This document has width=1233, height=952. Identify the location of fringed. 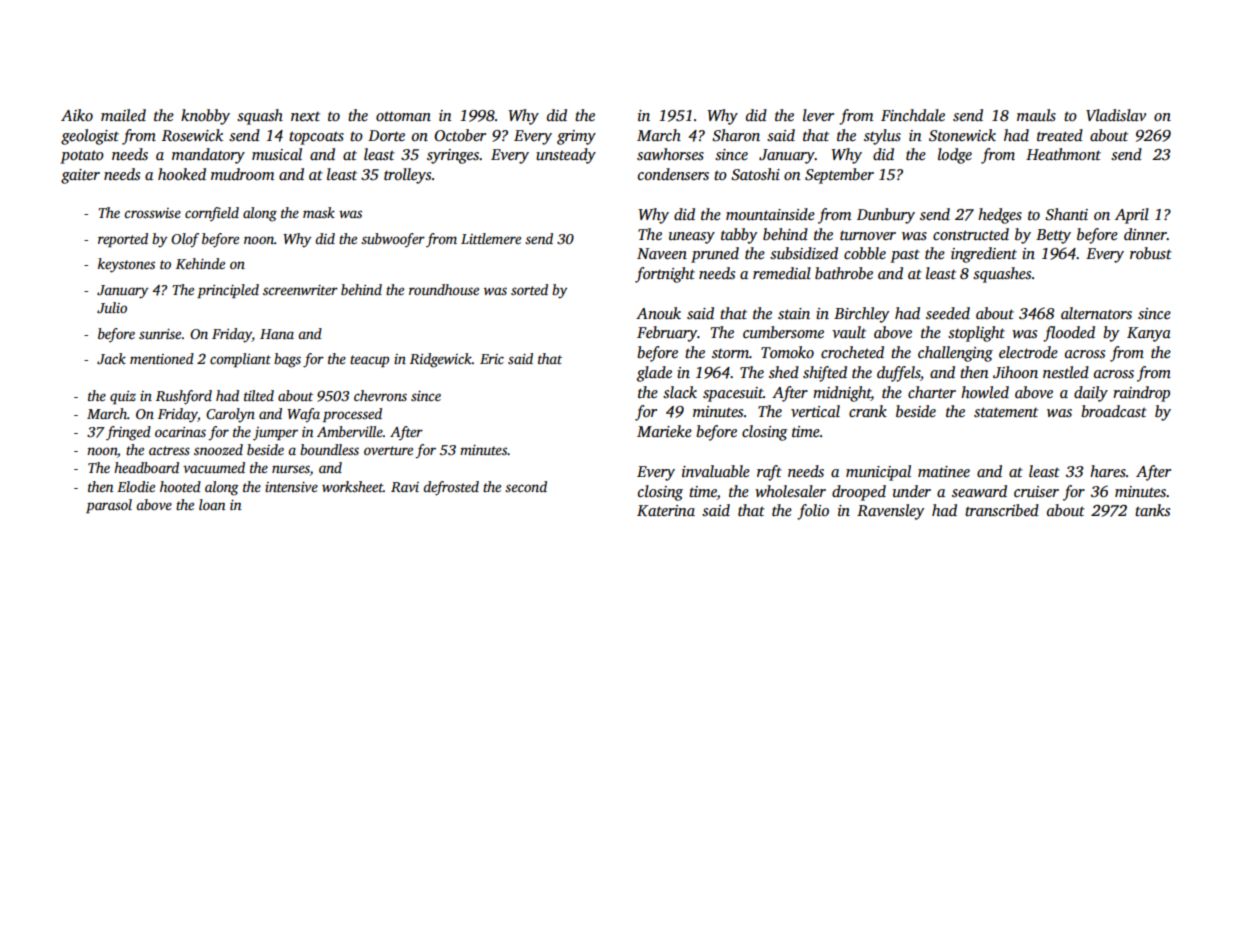
(128, 433).
